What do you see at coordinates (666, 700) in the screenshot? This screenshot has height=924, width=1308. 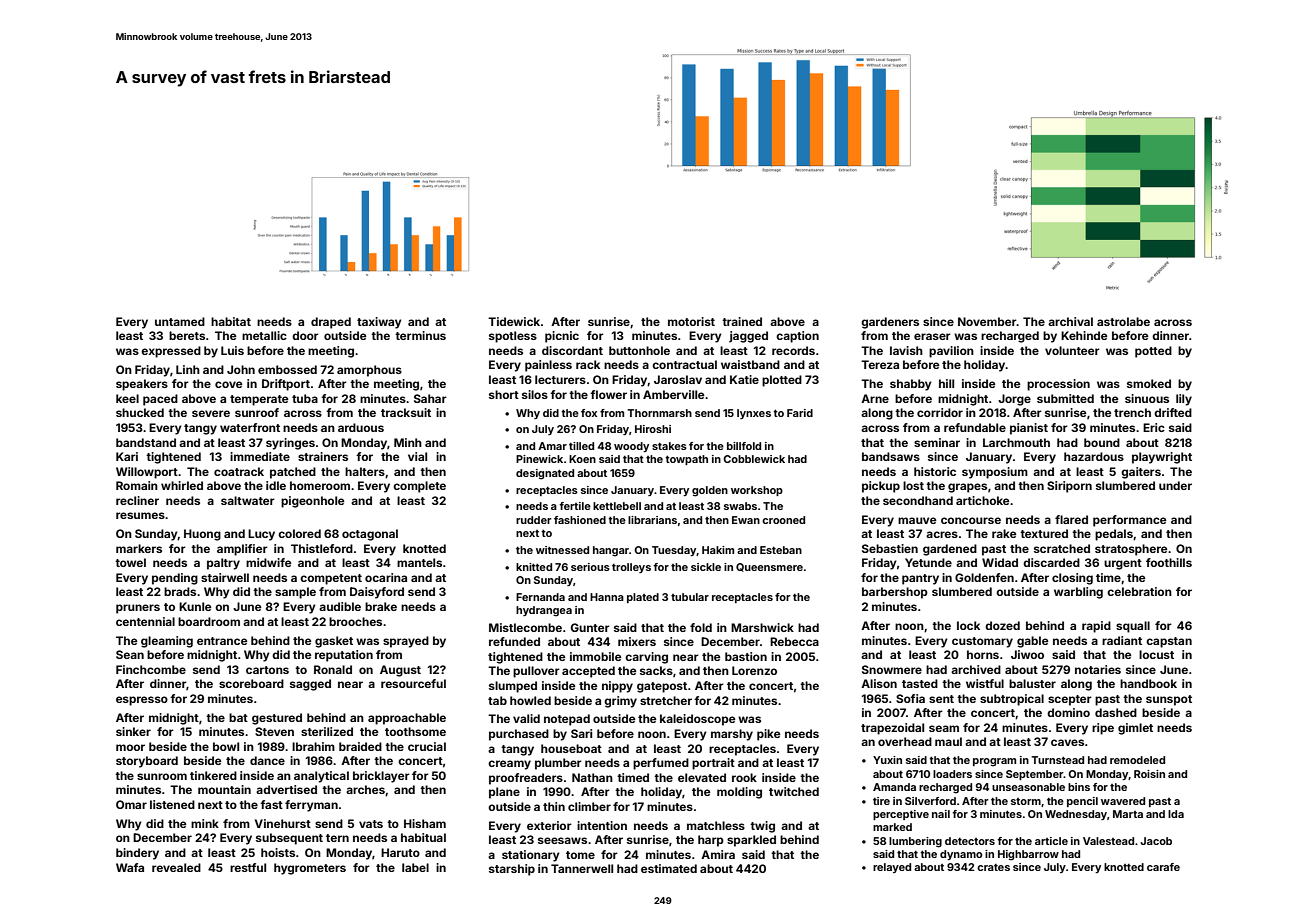 I see `stretcher` at bounding box center [666, 700].
